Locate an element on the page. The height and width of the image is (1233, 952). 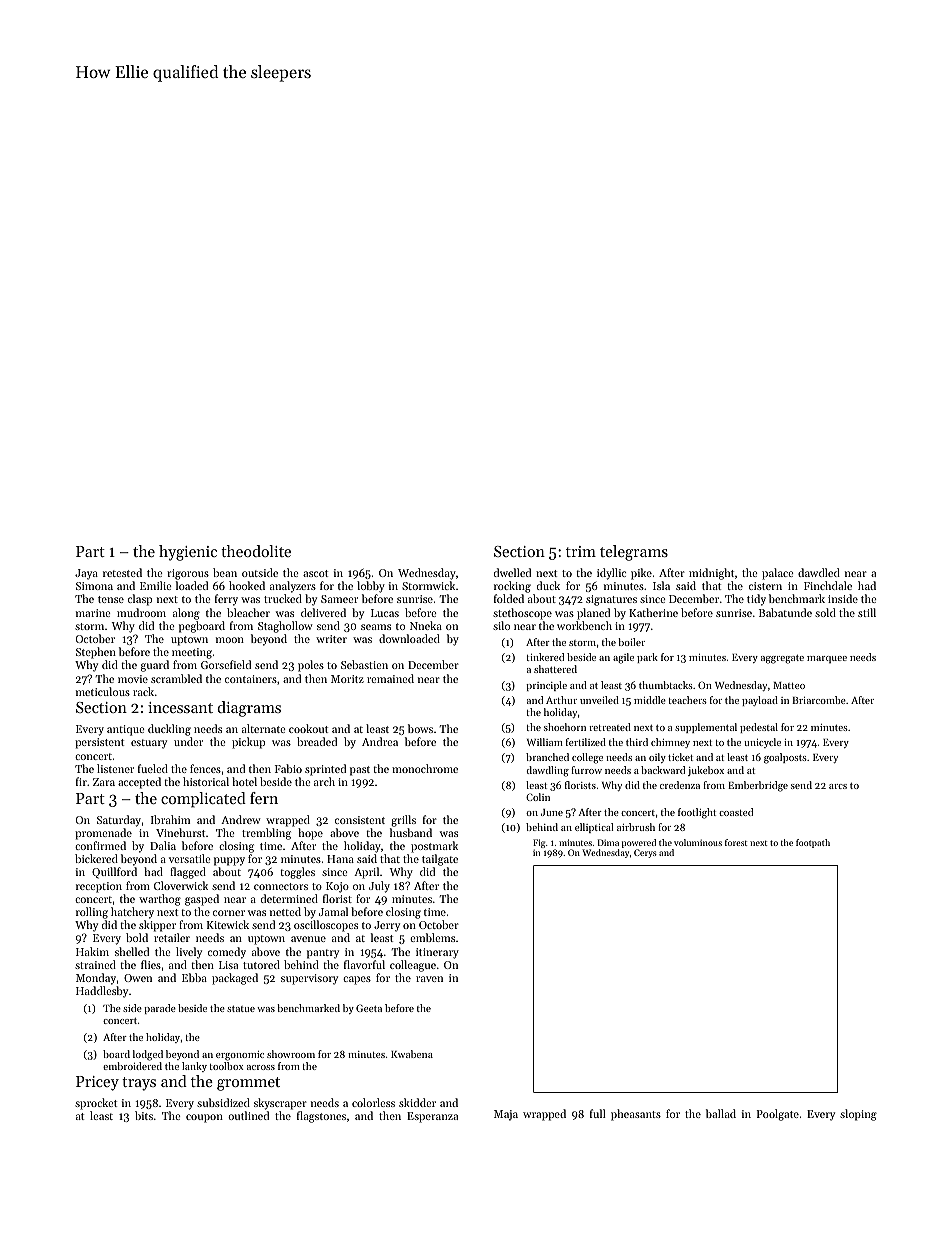
outlined is located at coordinates (248, 1115).
